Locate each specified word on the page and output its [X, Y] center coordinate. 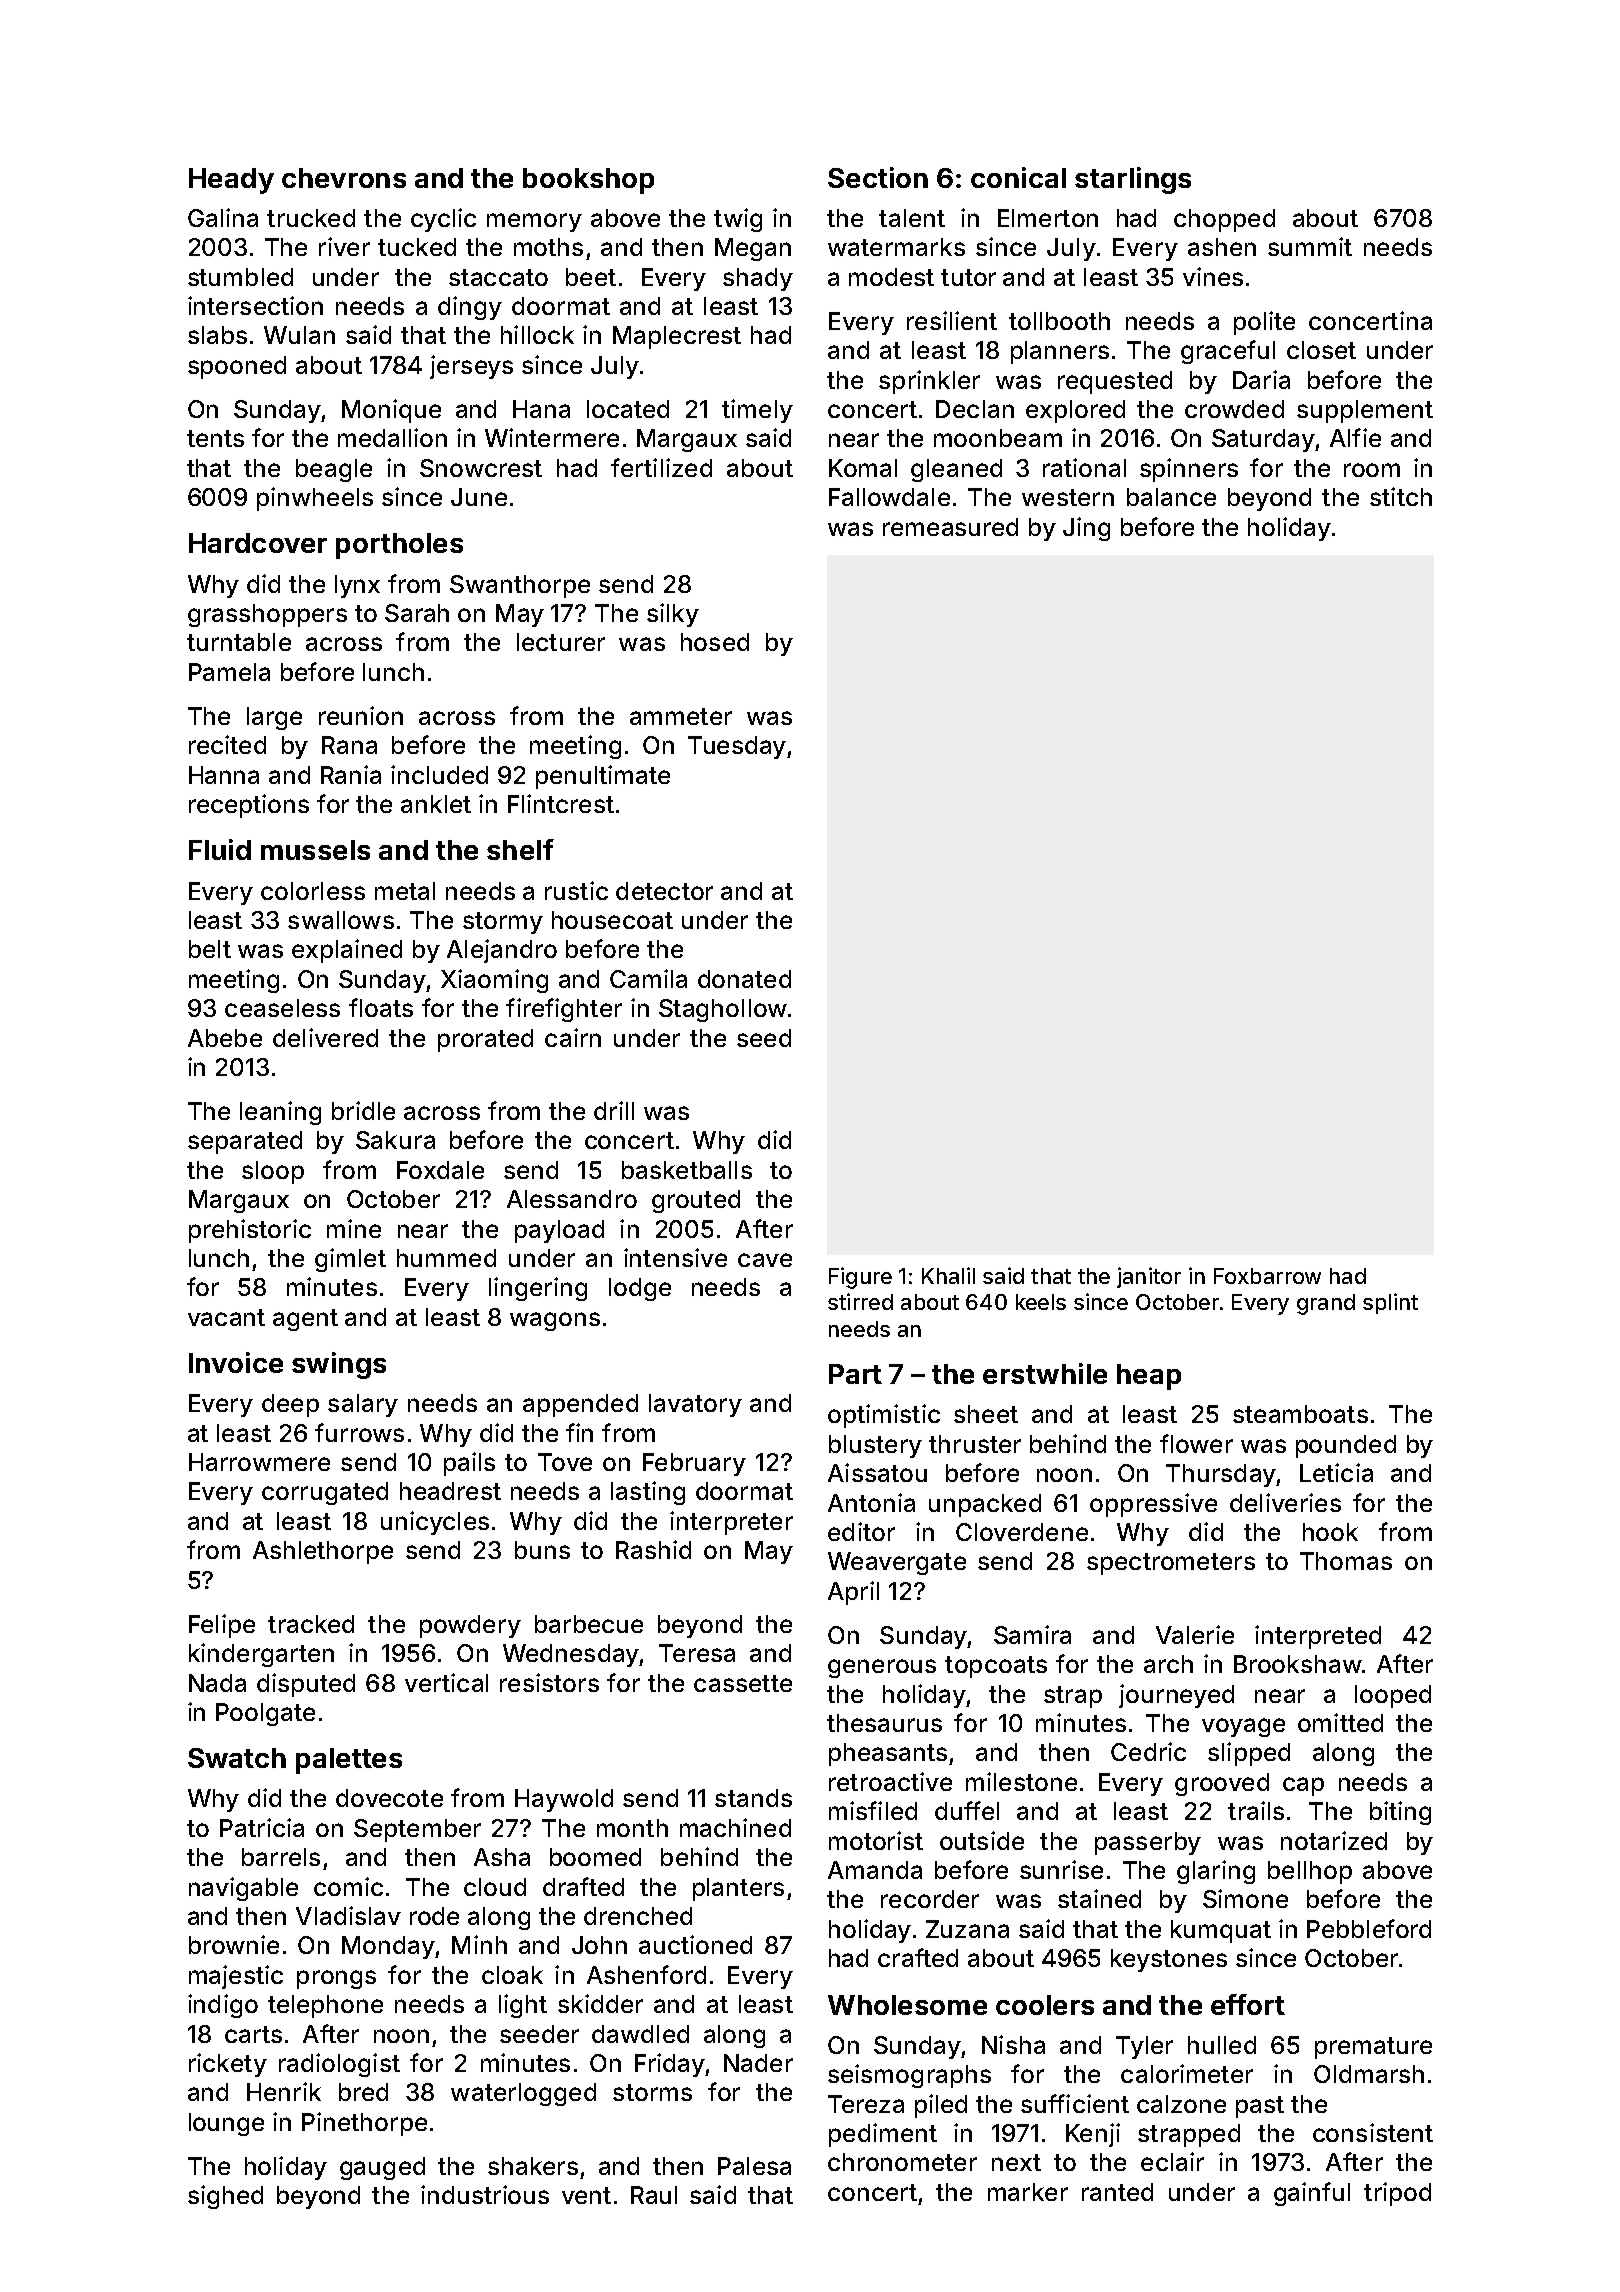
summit [1310, 246]
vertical [446, 1682]
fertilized [661, 467]
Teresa [697, 1653]
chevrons [344, 178]
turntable [239, 642]
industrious [485, 2194]
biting [1400, 1813]
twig [738, 220]
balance [1171, 497]
